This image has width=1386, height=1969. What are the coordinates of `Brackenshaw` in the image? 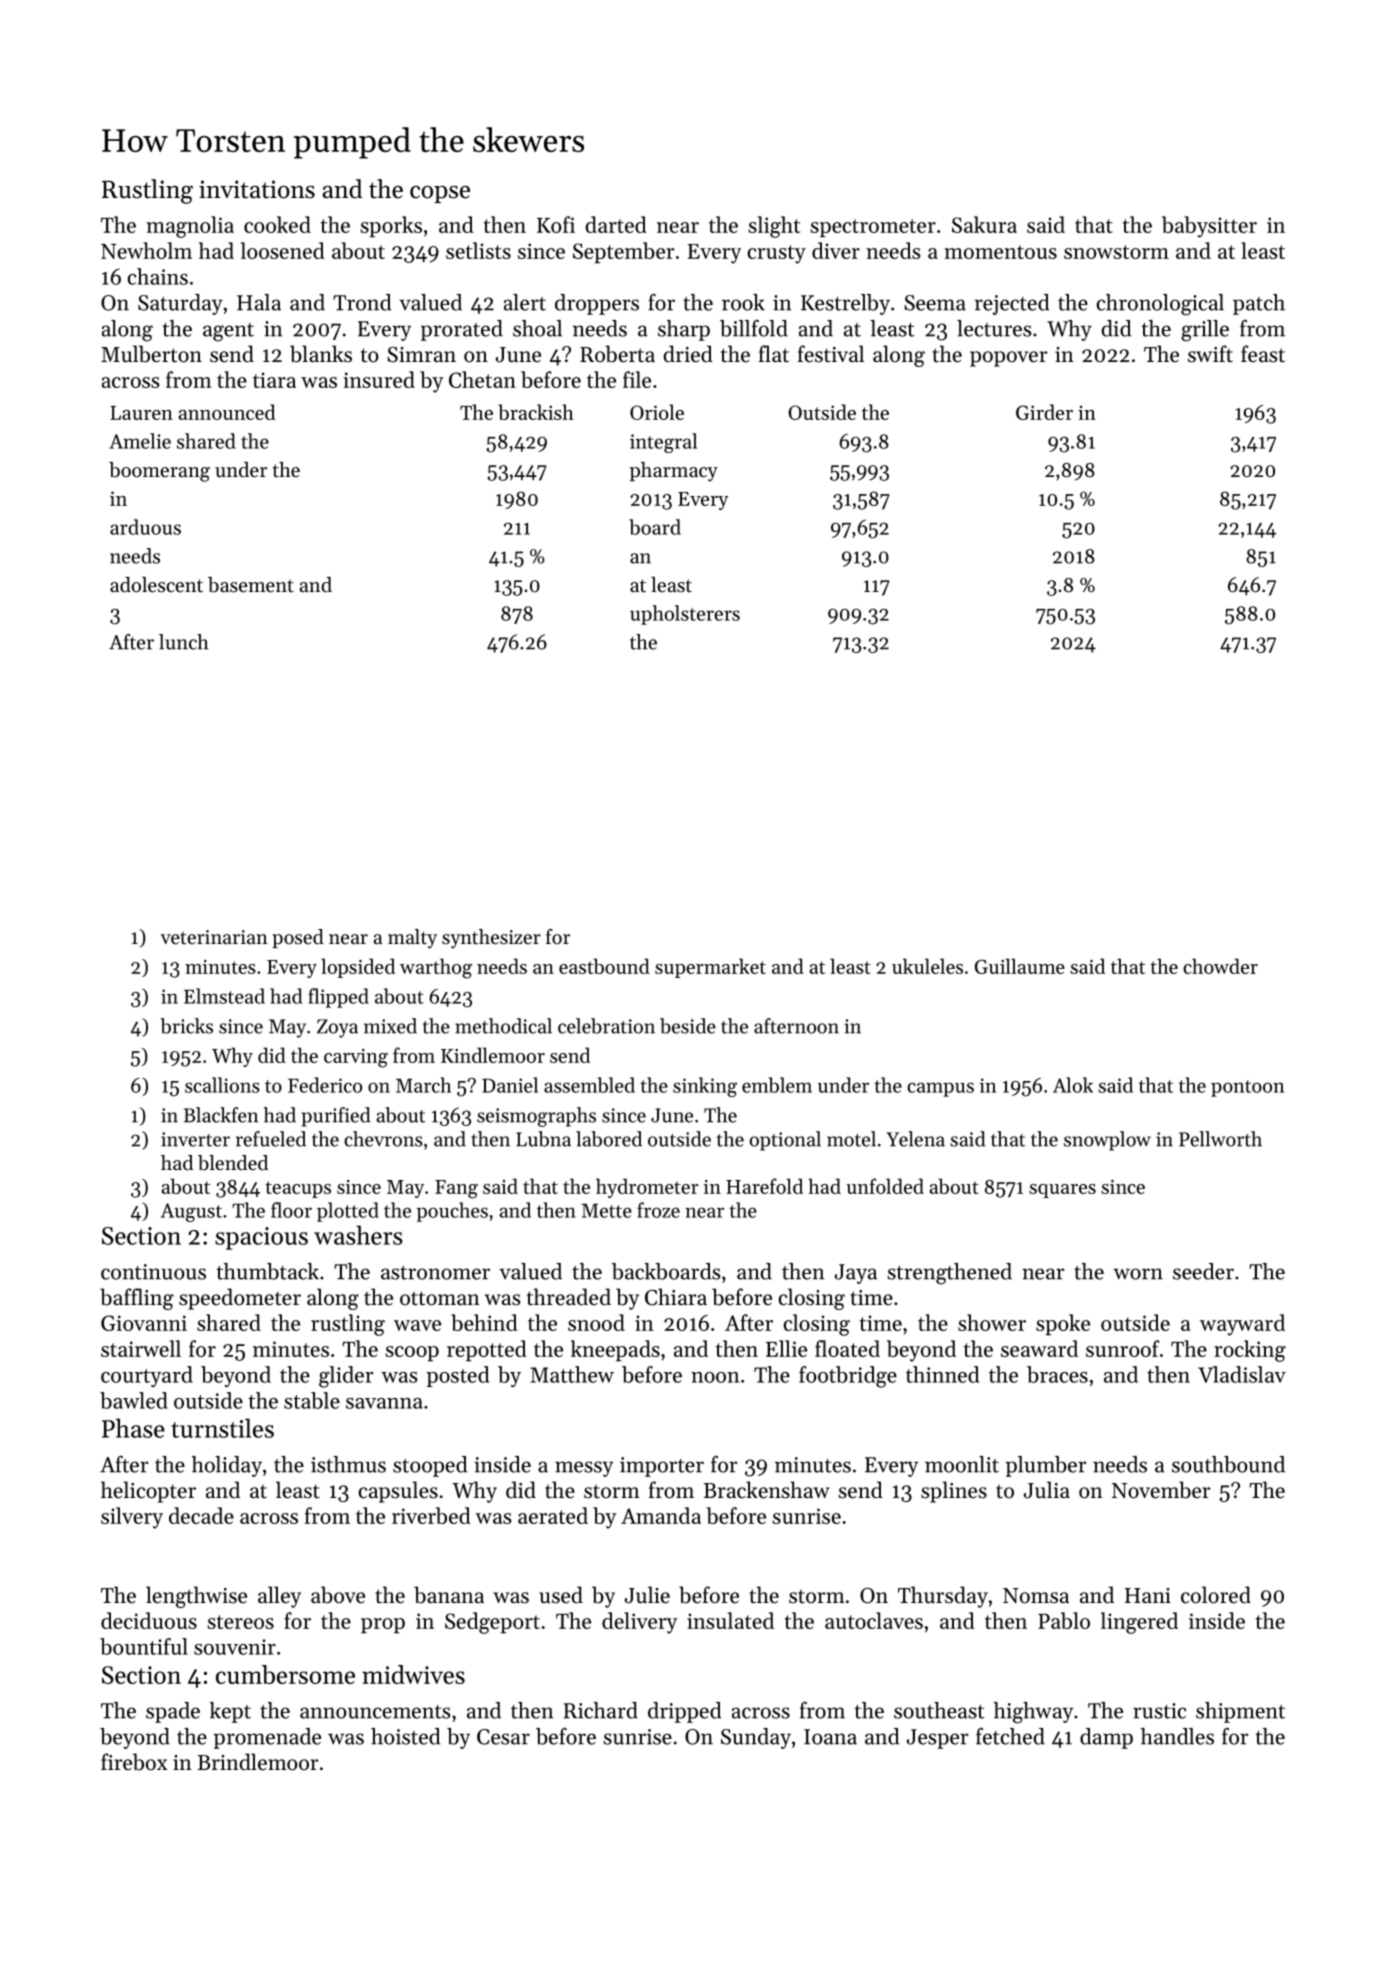 It's located at (766, 1490).
